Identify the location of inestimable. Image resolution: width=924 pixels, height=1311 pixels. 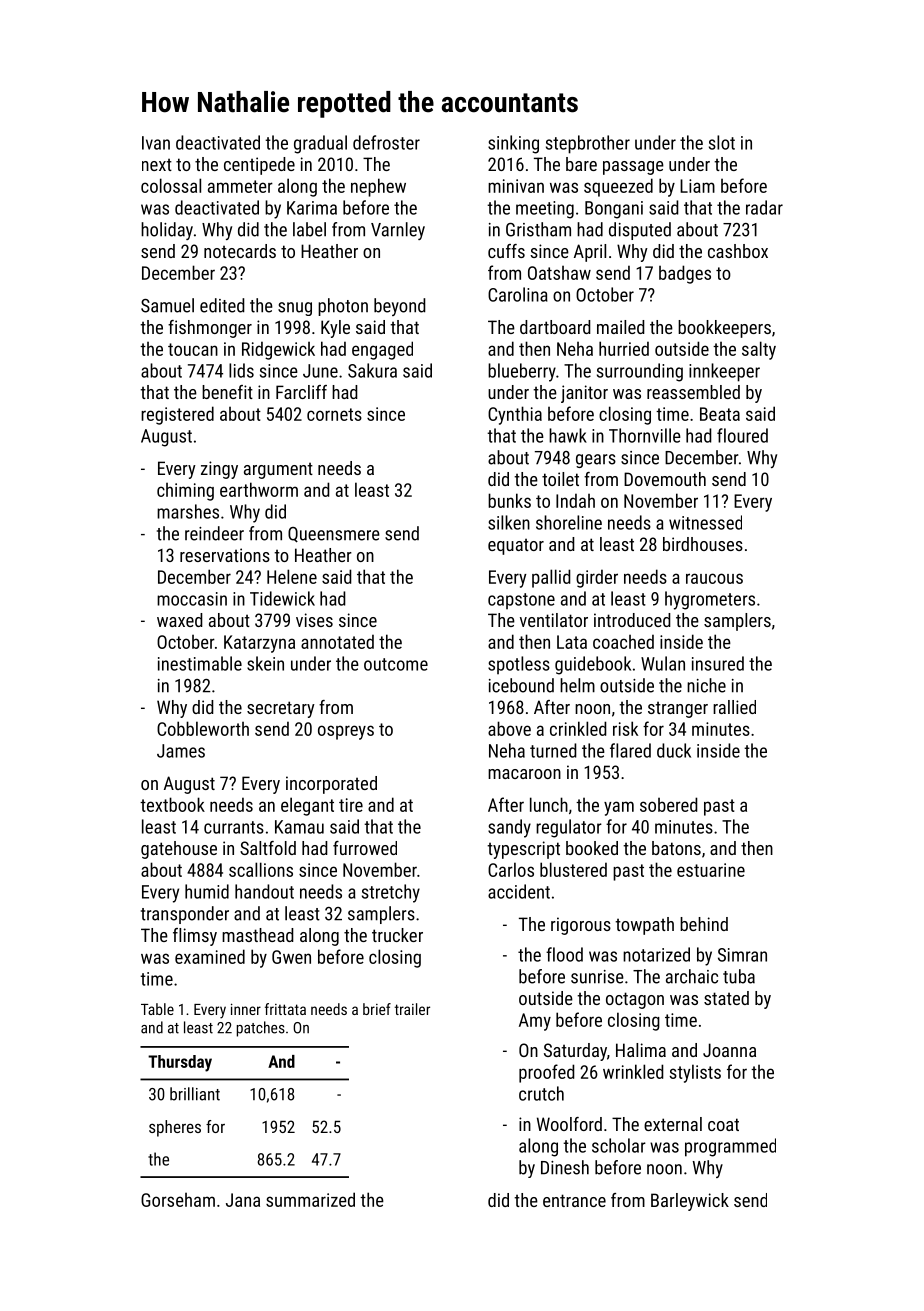
(200, 663).
